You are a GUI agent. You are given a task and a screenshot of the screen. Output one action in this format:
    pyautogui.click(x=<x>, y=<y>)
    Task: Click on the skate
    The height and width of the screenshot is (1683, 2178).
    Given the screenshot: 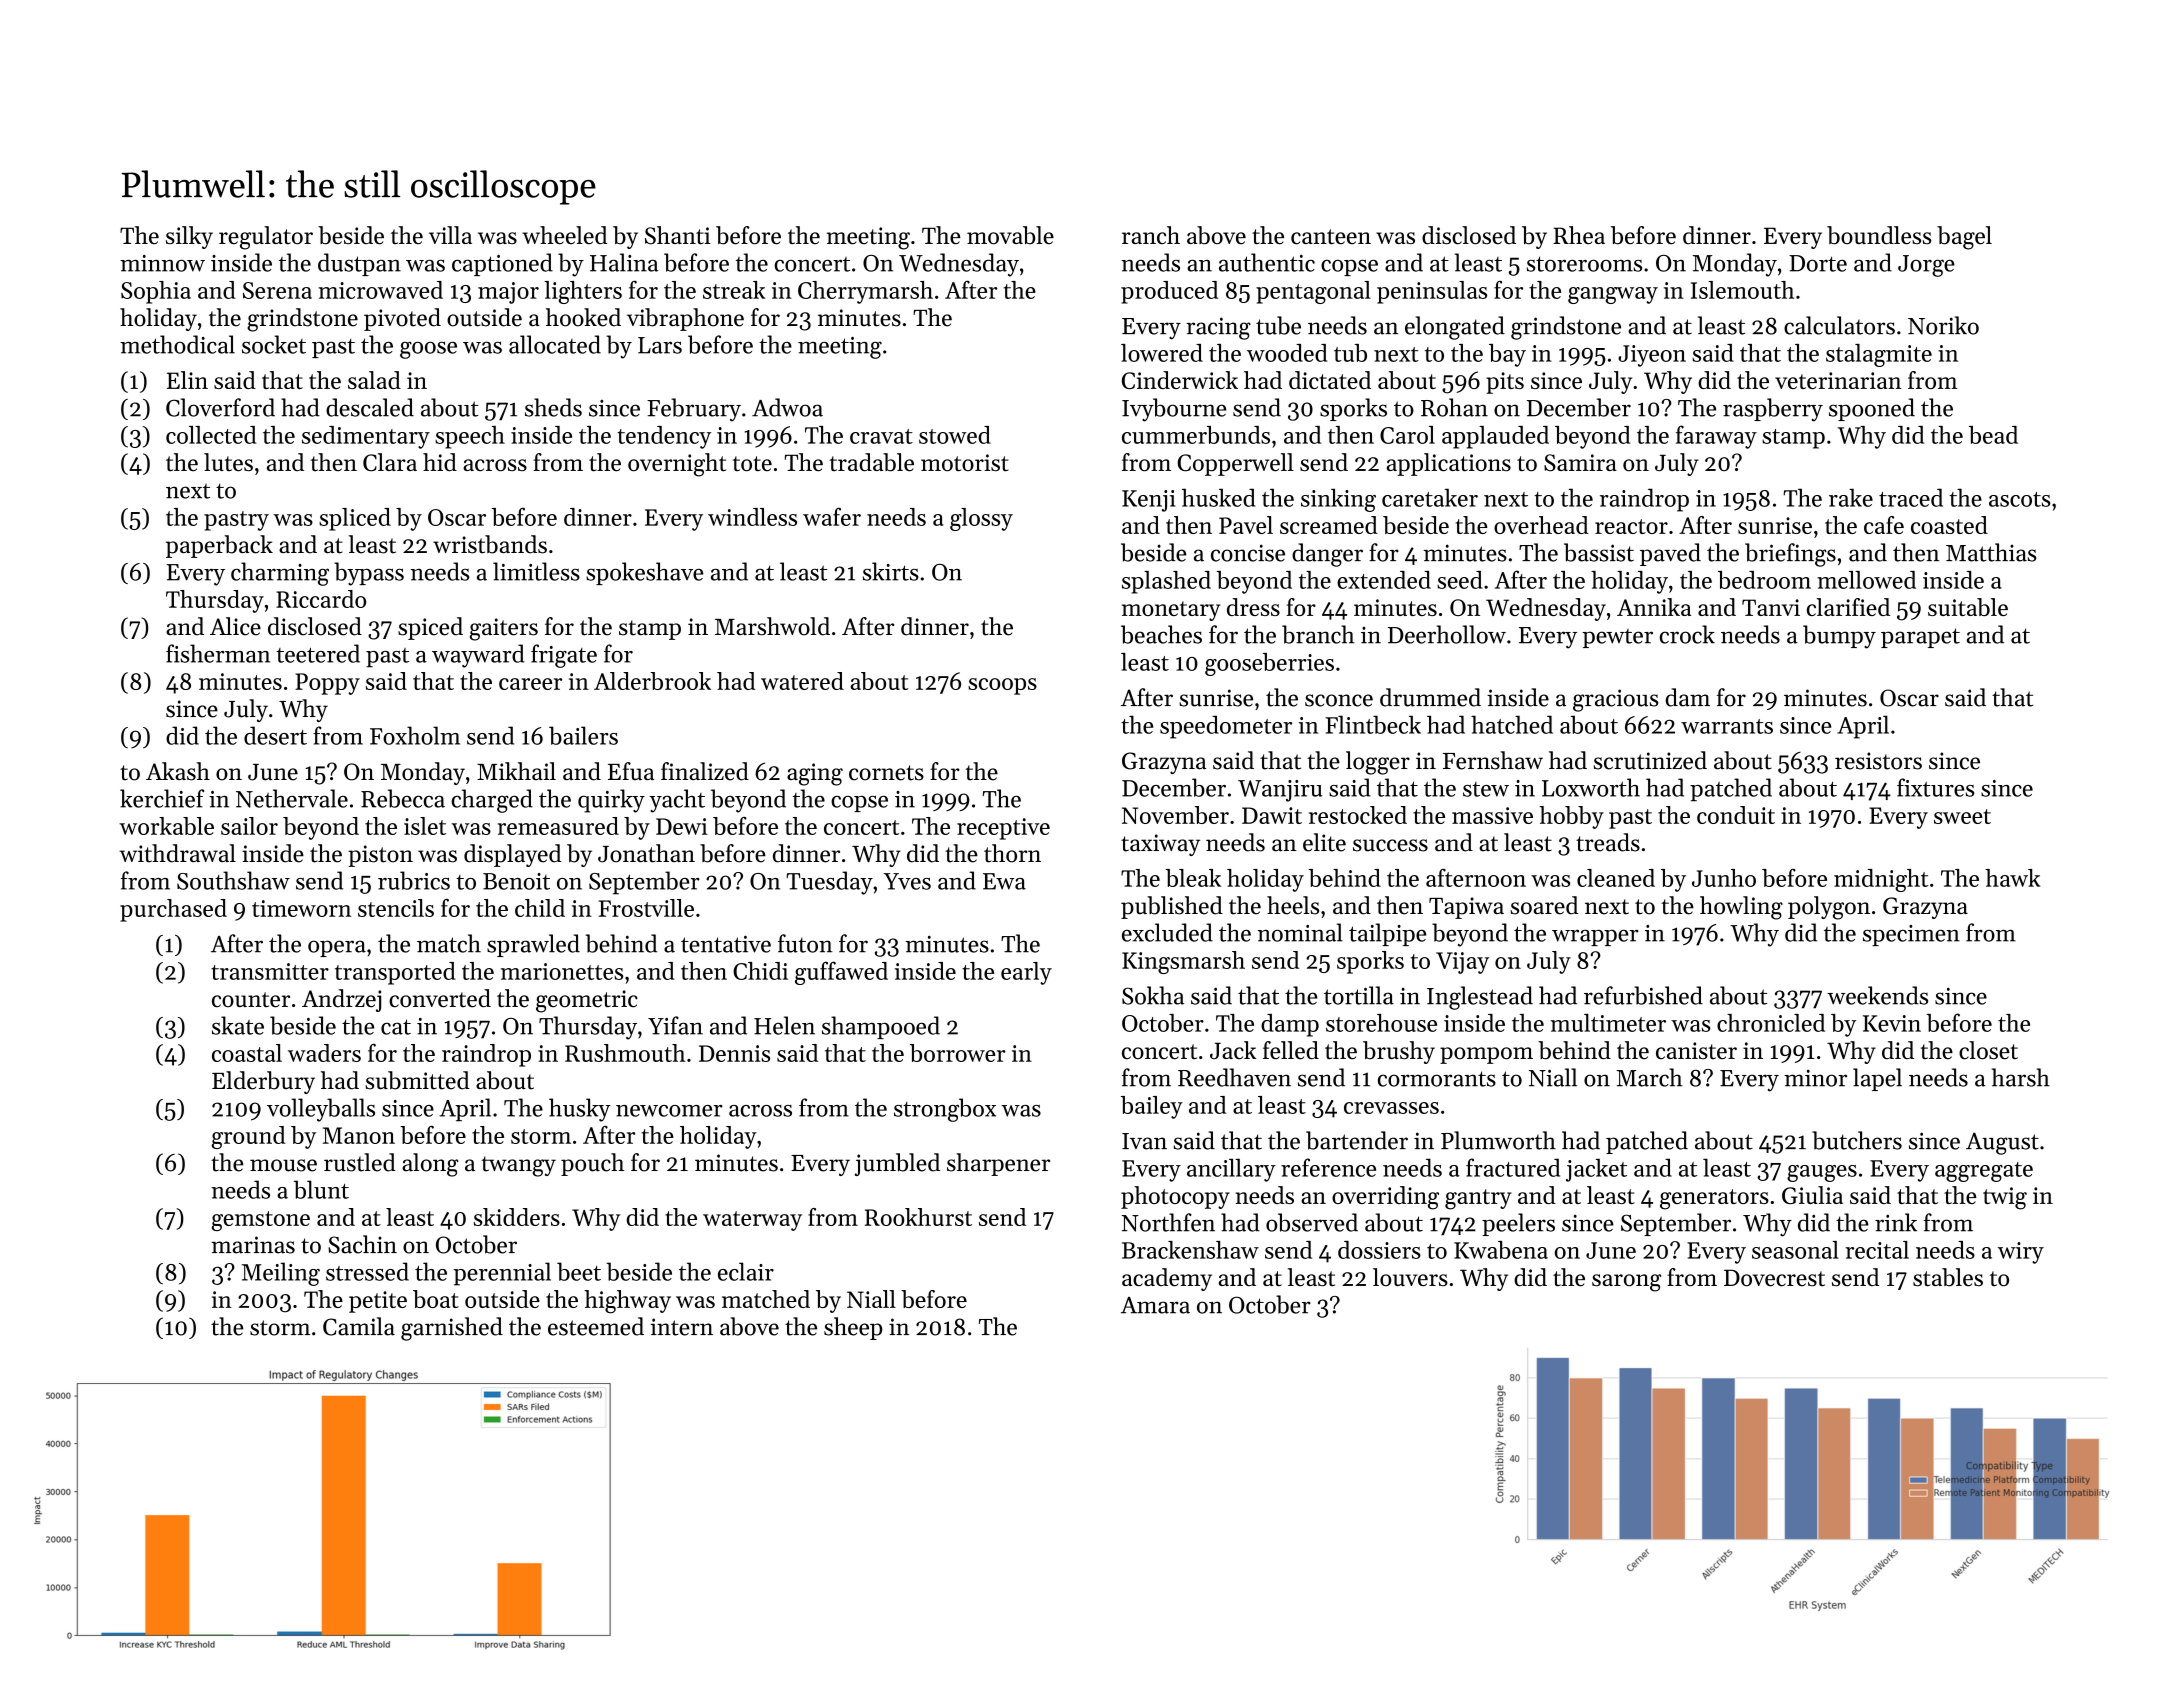 What is the action you would take?
    pyautogui.click(x=238, y=1025)
